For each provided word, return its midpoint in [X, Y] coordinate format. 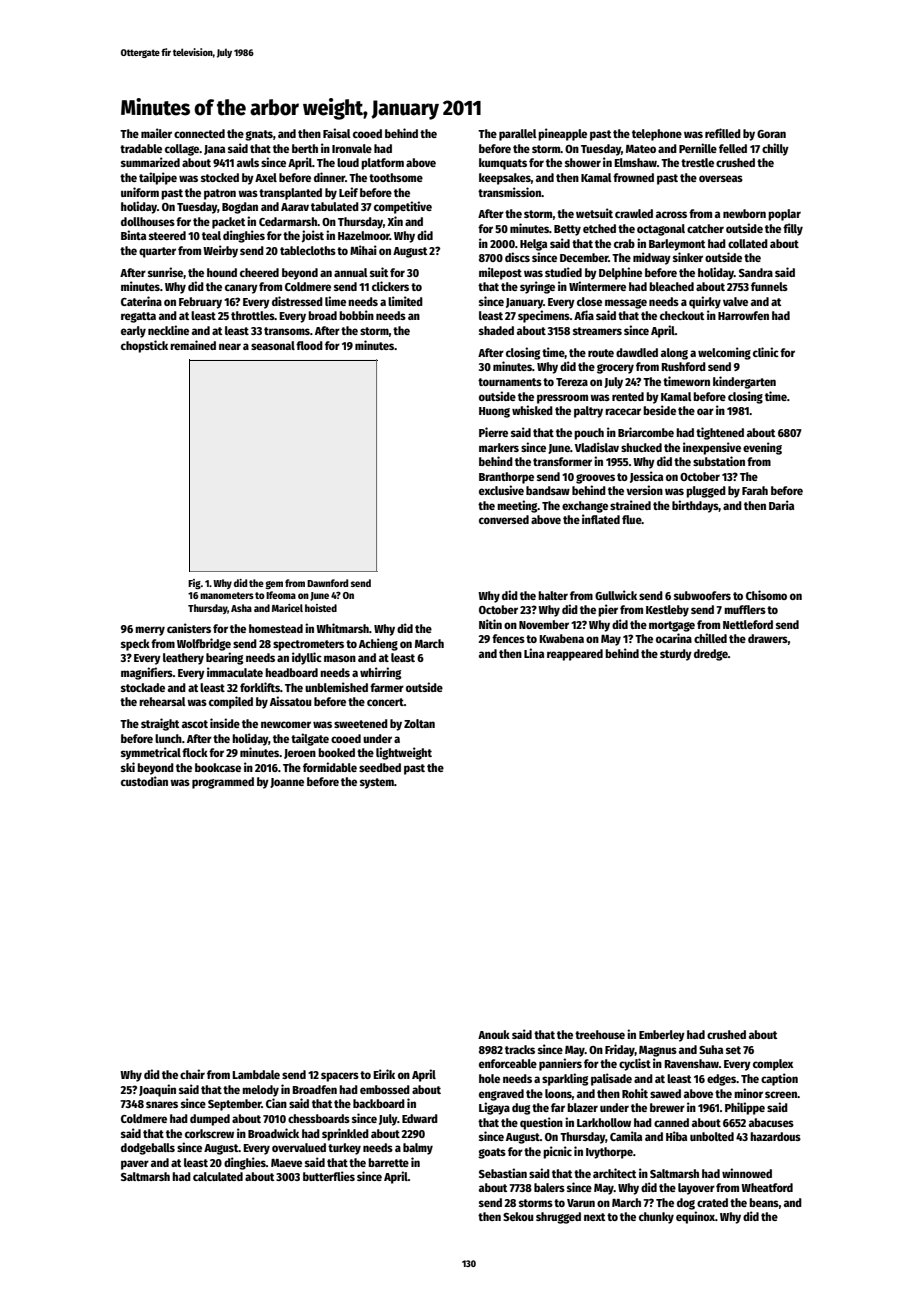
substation [719, 461]
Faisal [337, 133]
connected [199, 133]
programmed [223, 783]
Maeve [286, 1163]
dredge [711, 655]
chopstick [144, 346]
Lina [534, 653]
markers [499, 447]
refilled [723, 133]
